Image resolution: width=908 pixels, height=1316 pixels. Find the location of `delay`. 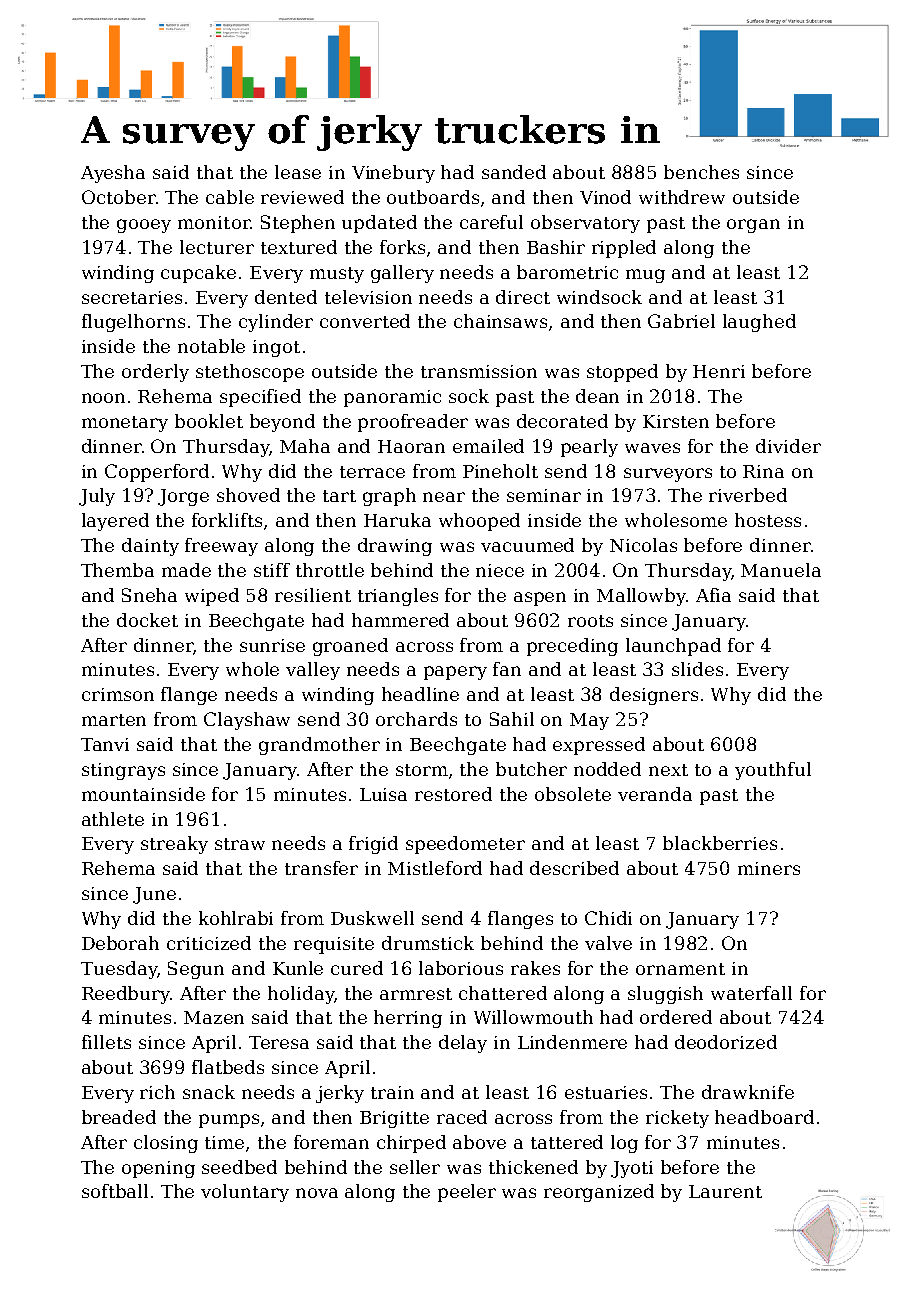

delay is located at coordinates (463, 1044).
